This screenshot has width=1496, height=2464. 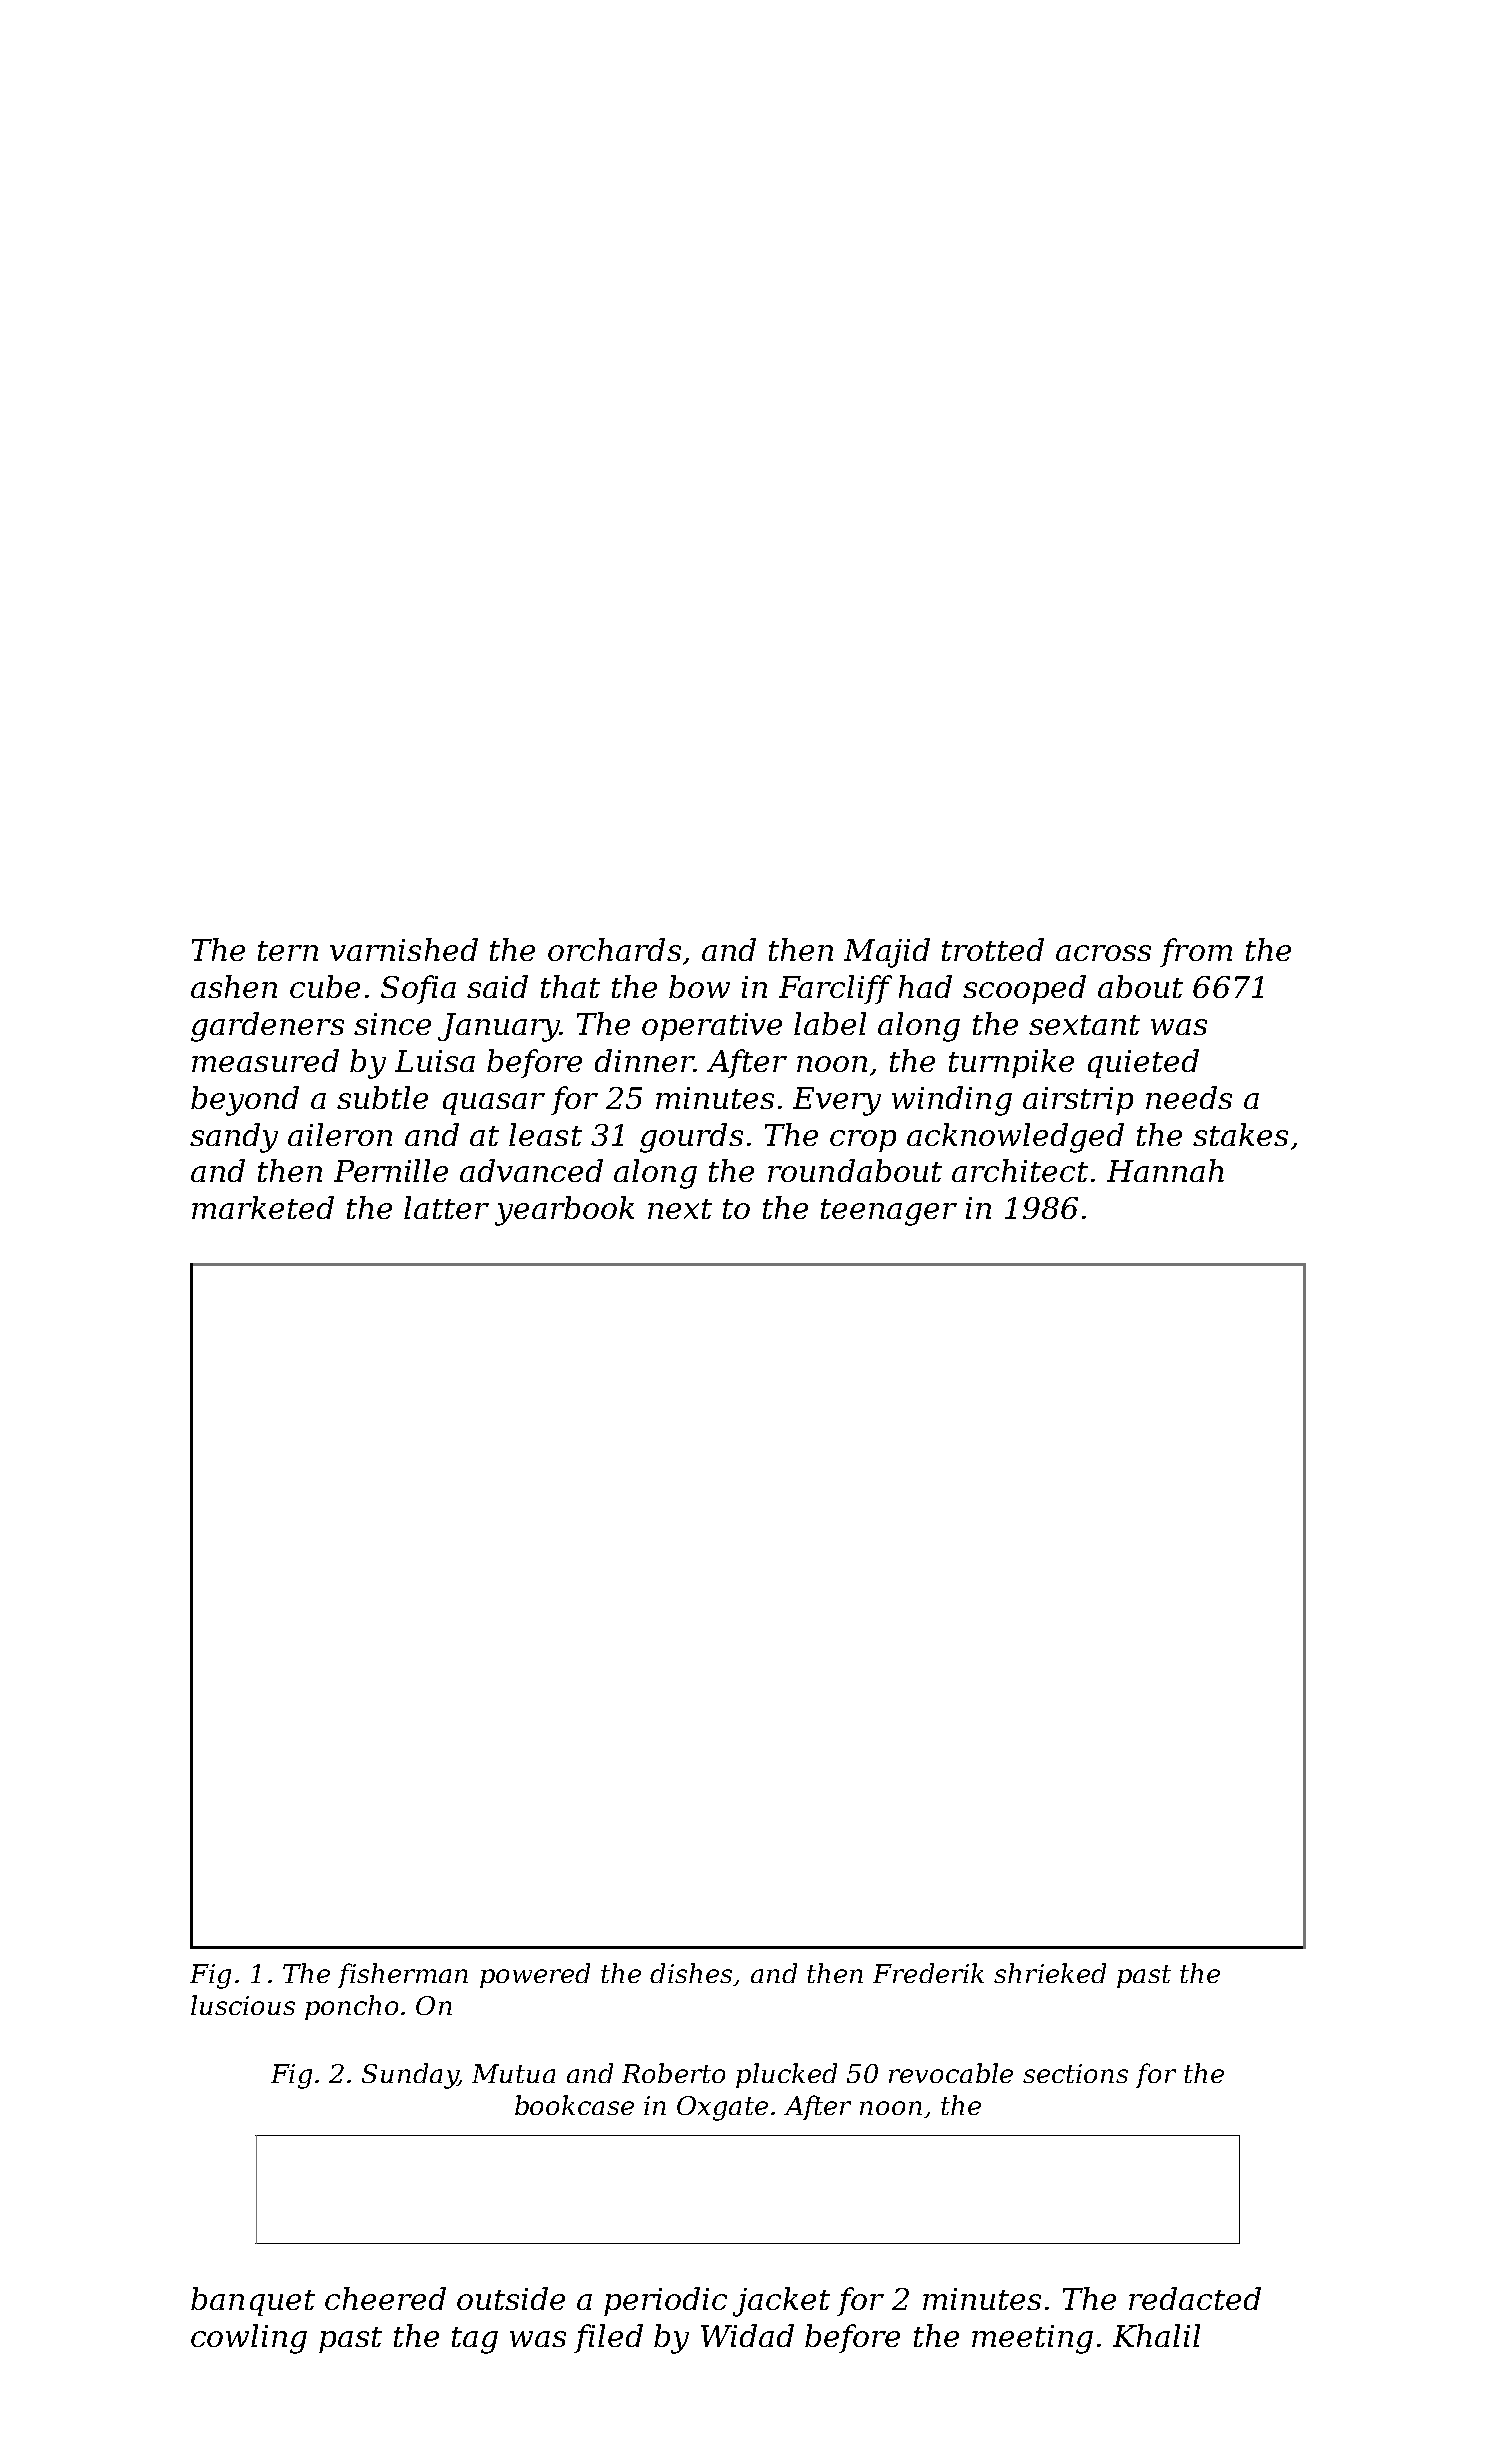 What do you see at coordinates (691, 1973) in the screenshot?
I see `dishes` at bounding box center [691, 1973].
